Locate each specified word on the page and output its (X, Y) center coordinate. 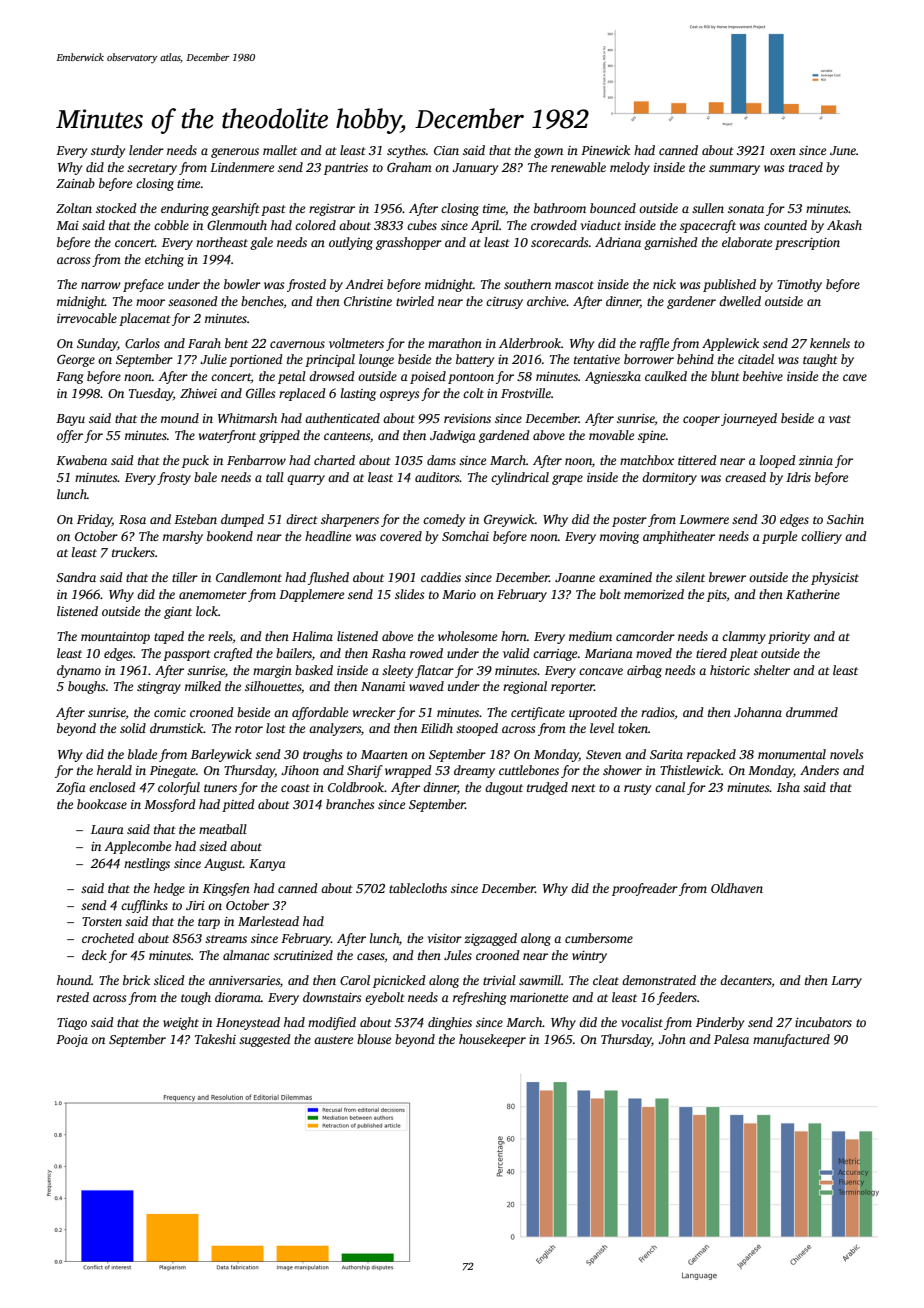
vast (840, 419)
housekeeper (492, 1040)
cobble (171, 225)
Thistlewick (690, 770)
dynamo (79, 671)
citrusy (504, 303)
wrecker (374, 712)
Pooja (72, 1041)
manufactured (791, 1040)
